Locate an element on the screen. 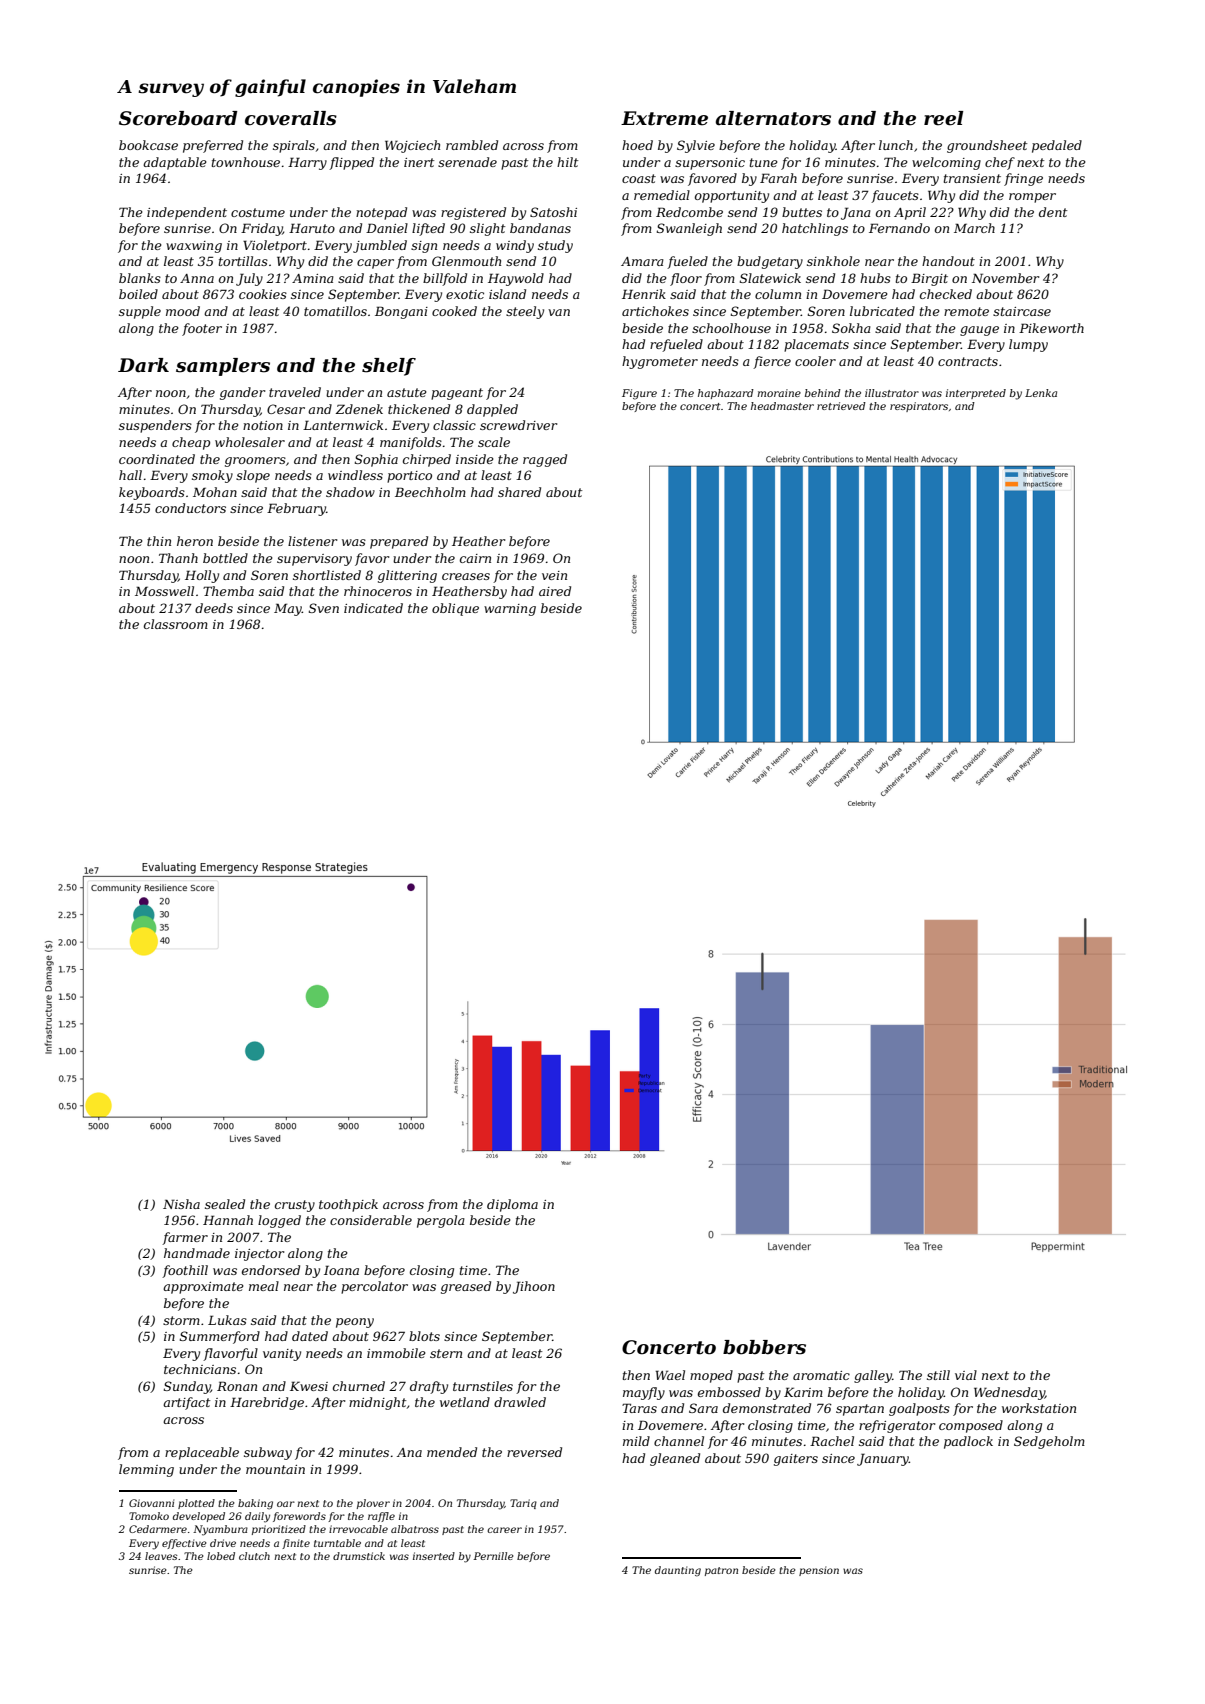 This screenshot has width=1205, height=1704. diploma is located at coordinates (512, 1205).
